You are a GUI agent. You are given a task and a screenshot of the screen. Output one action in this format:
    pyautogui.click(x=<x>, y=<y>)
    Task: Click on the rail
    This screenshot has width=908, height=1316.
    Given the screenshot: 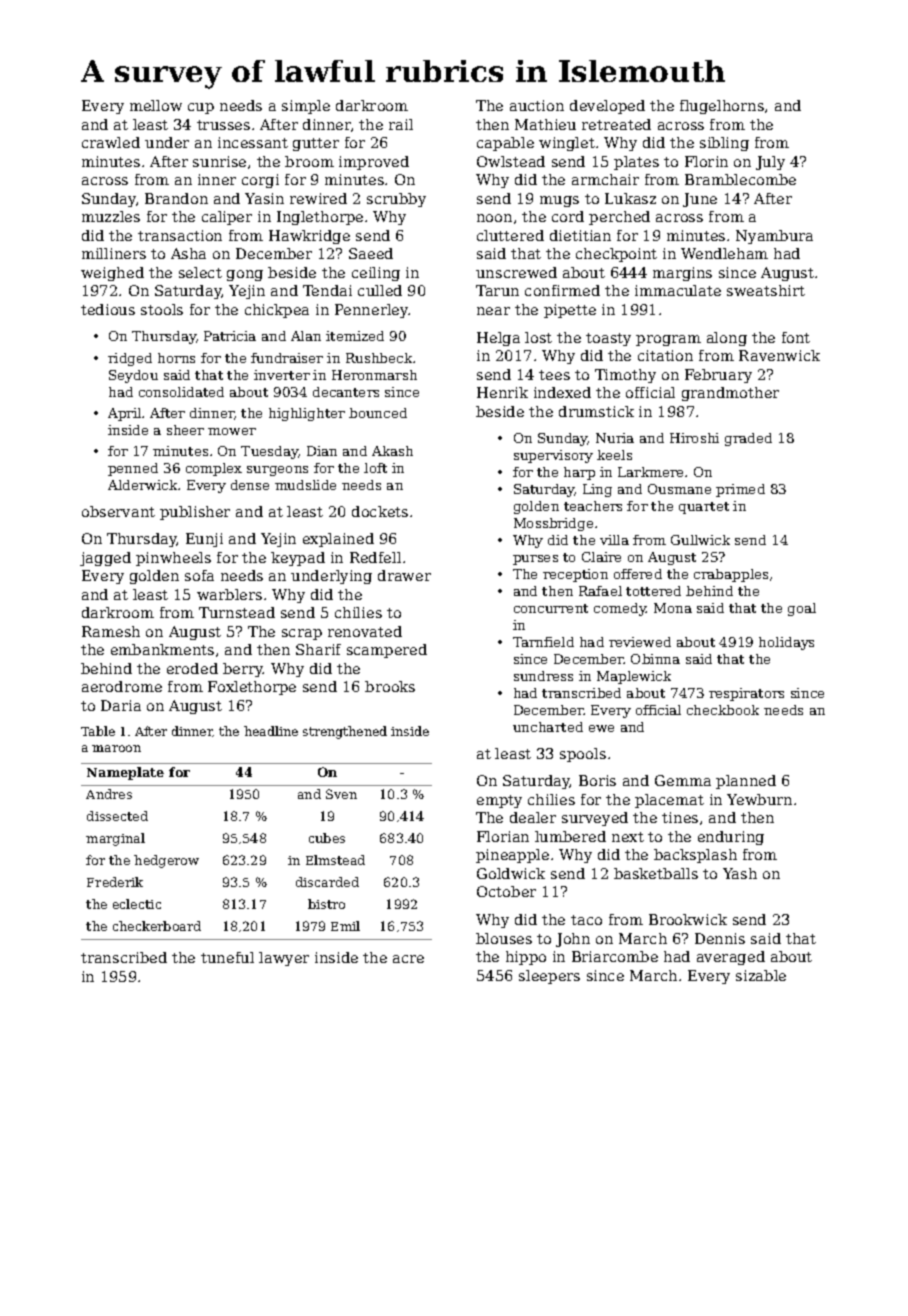 What is the action you would take?
    pyautogui.click(x=401, y=124)
